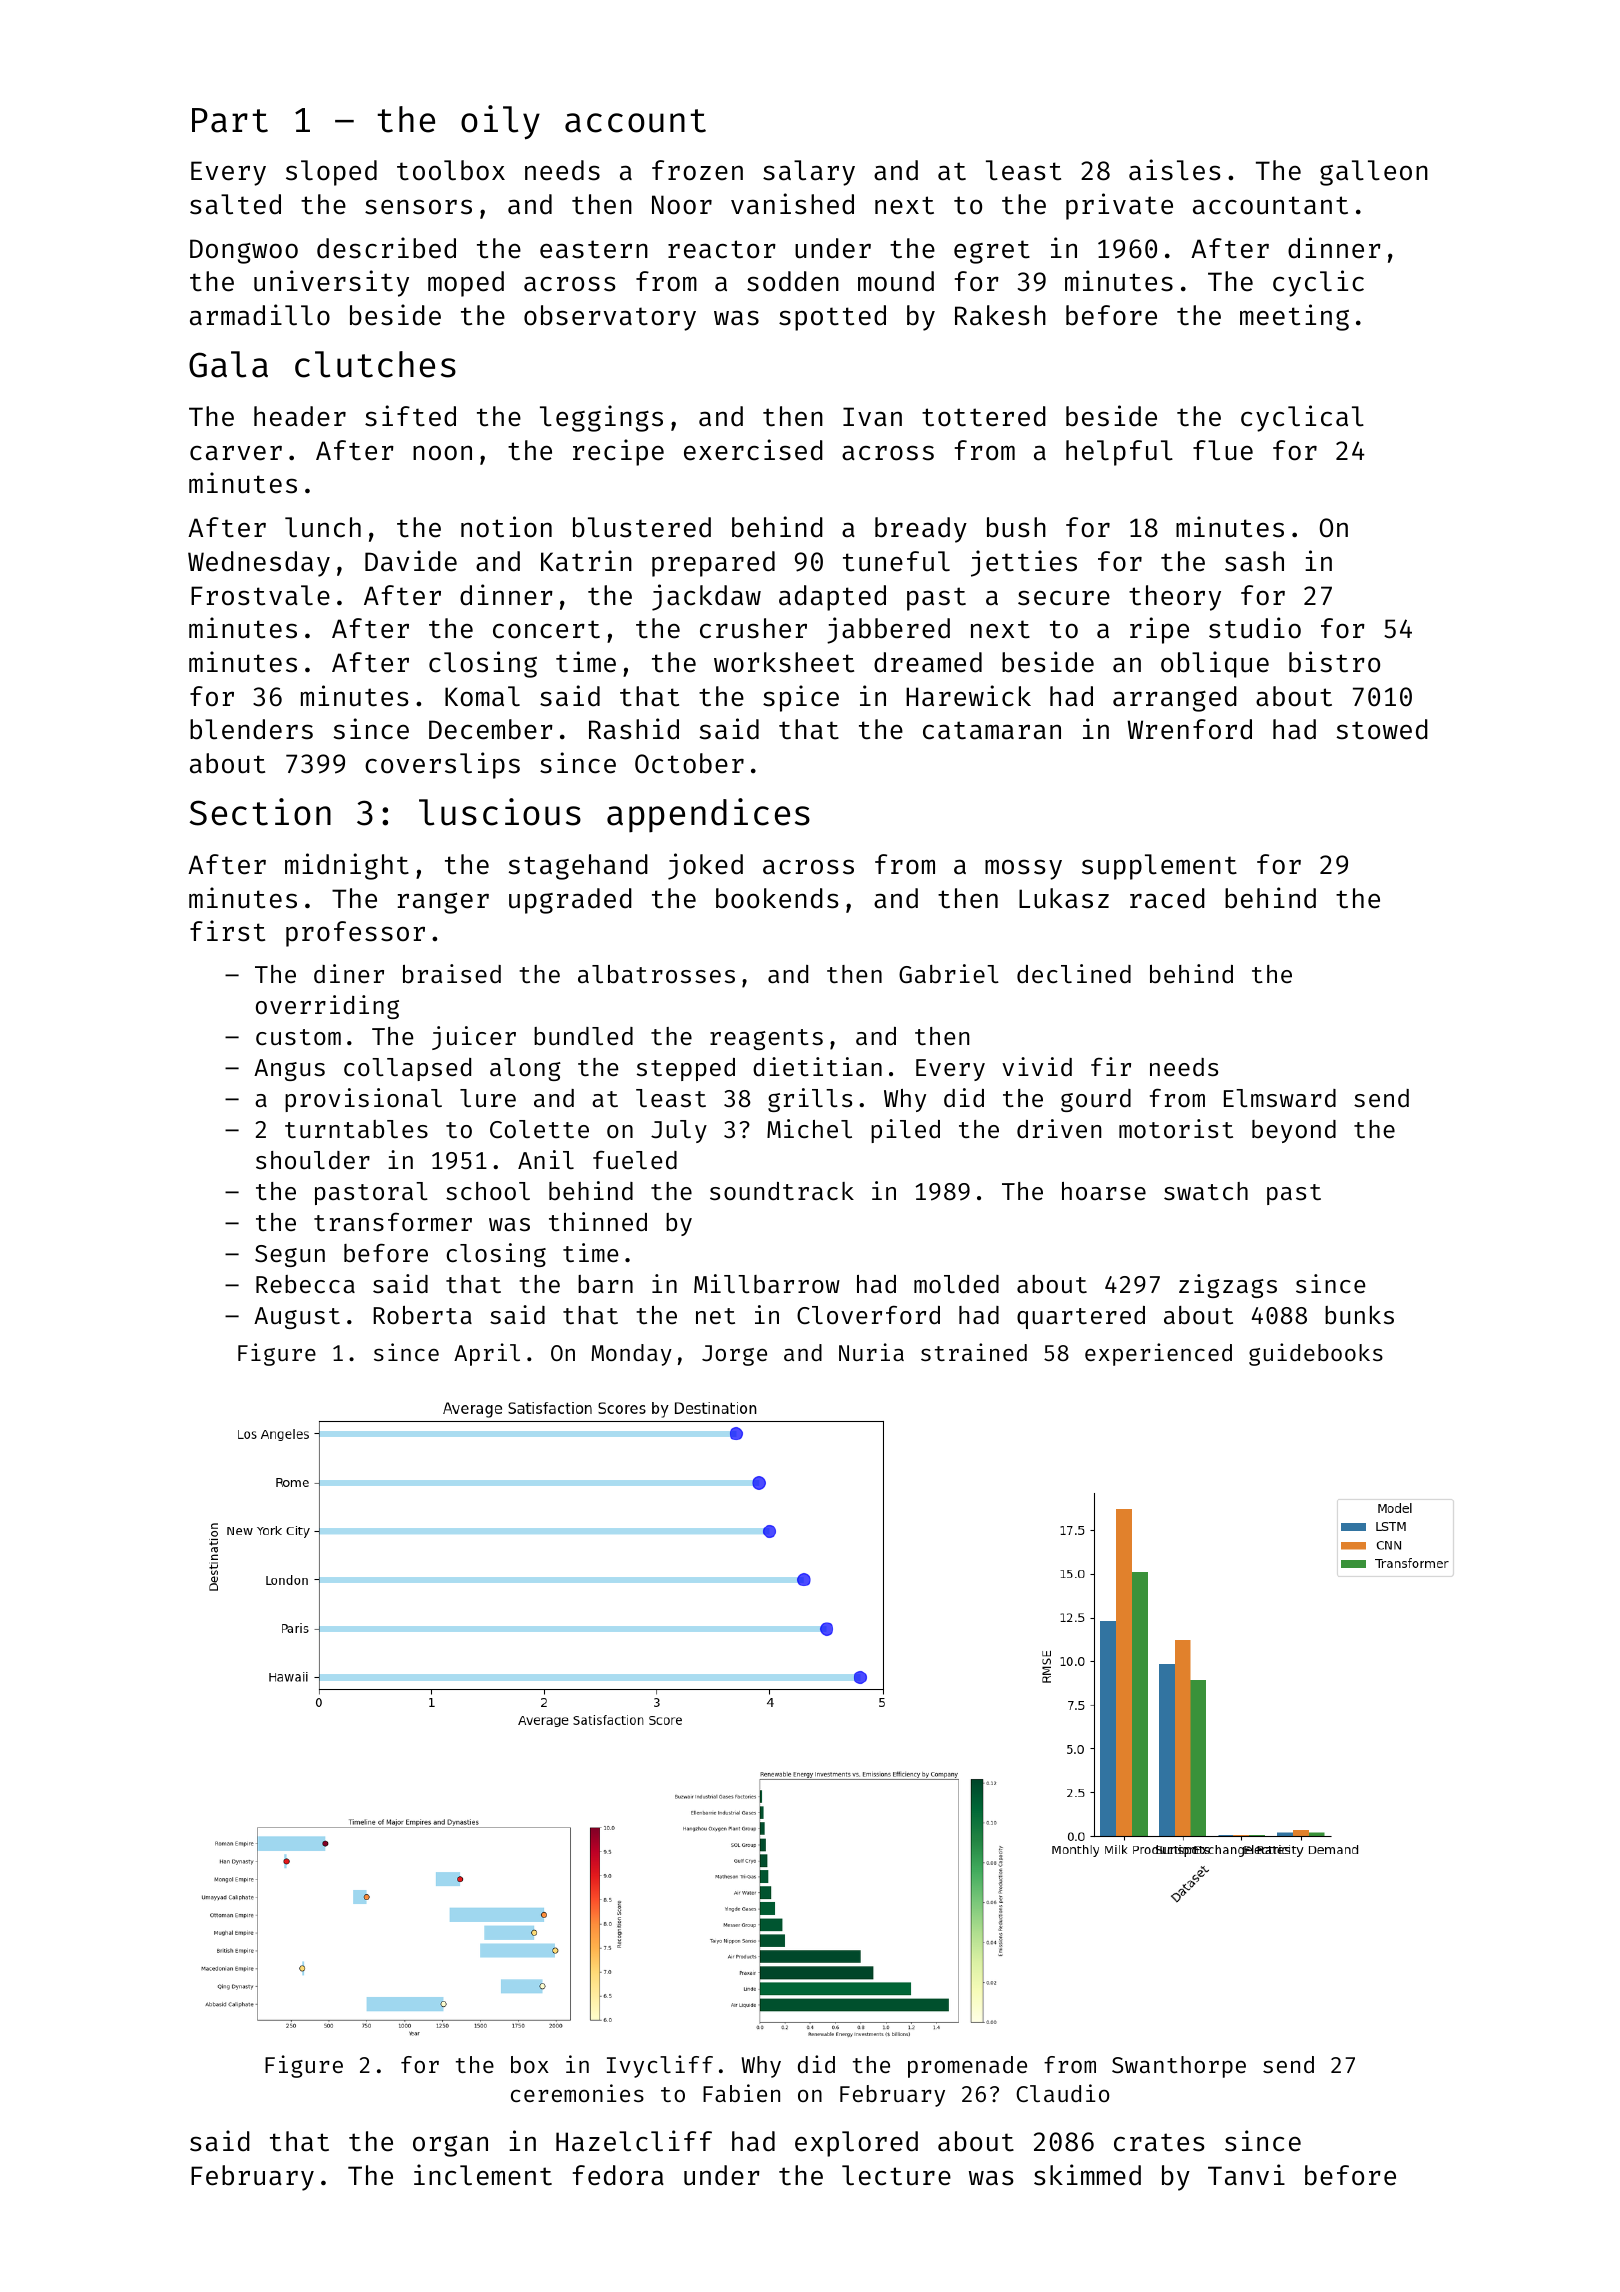 Image resolution: width=1620 pixels, height=2292 pixels. I want to click on salary, so click(809, 173).
